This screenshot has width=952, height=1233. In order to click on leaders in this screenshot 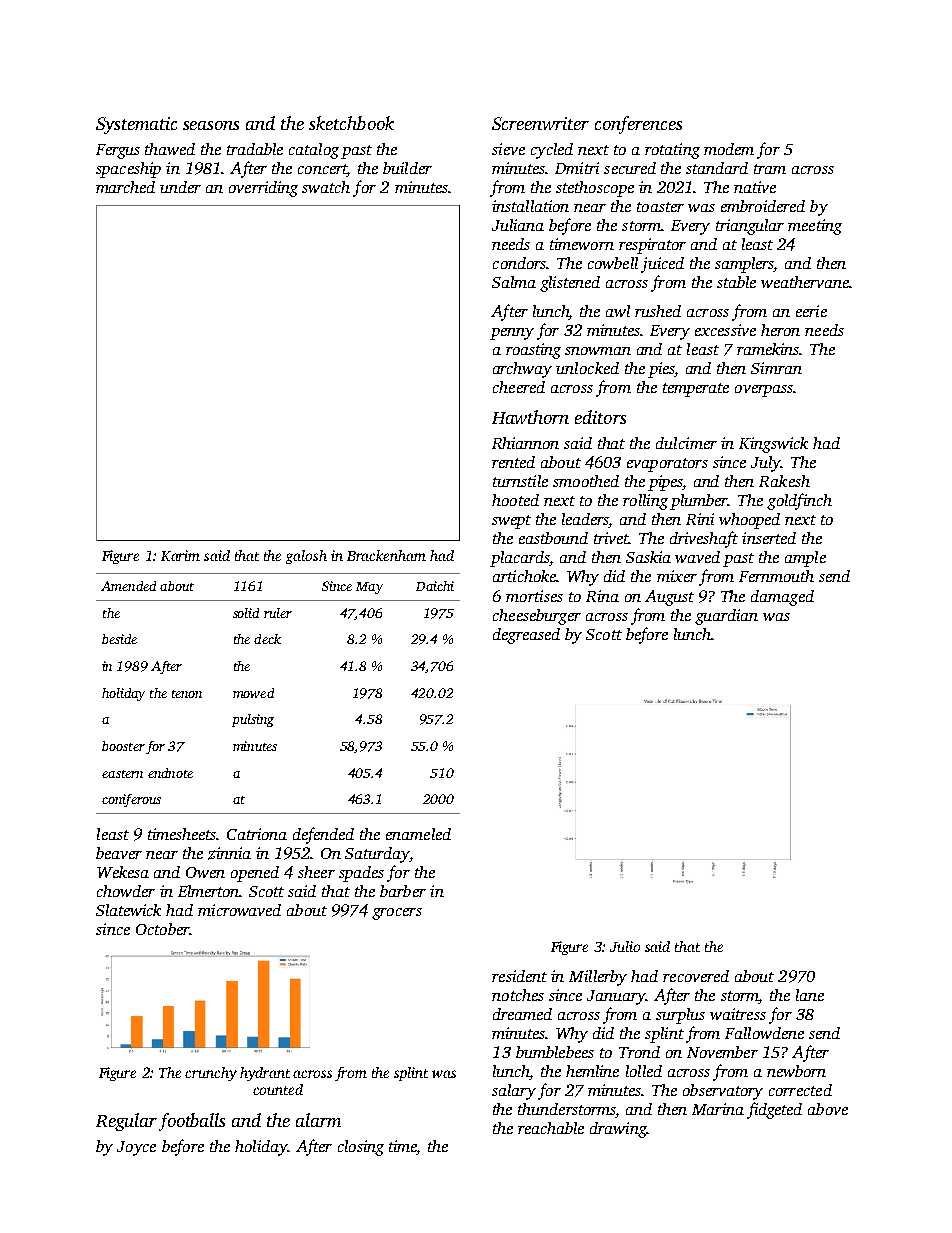, I will do `click(586, 520)`.
